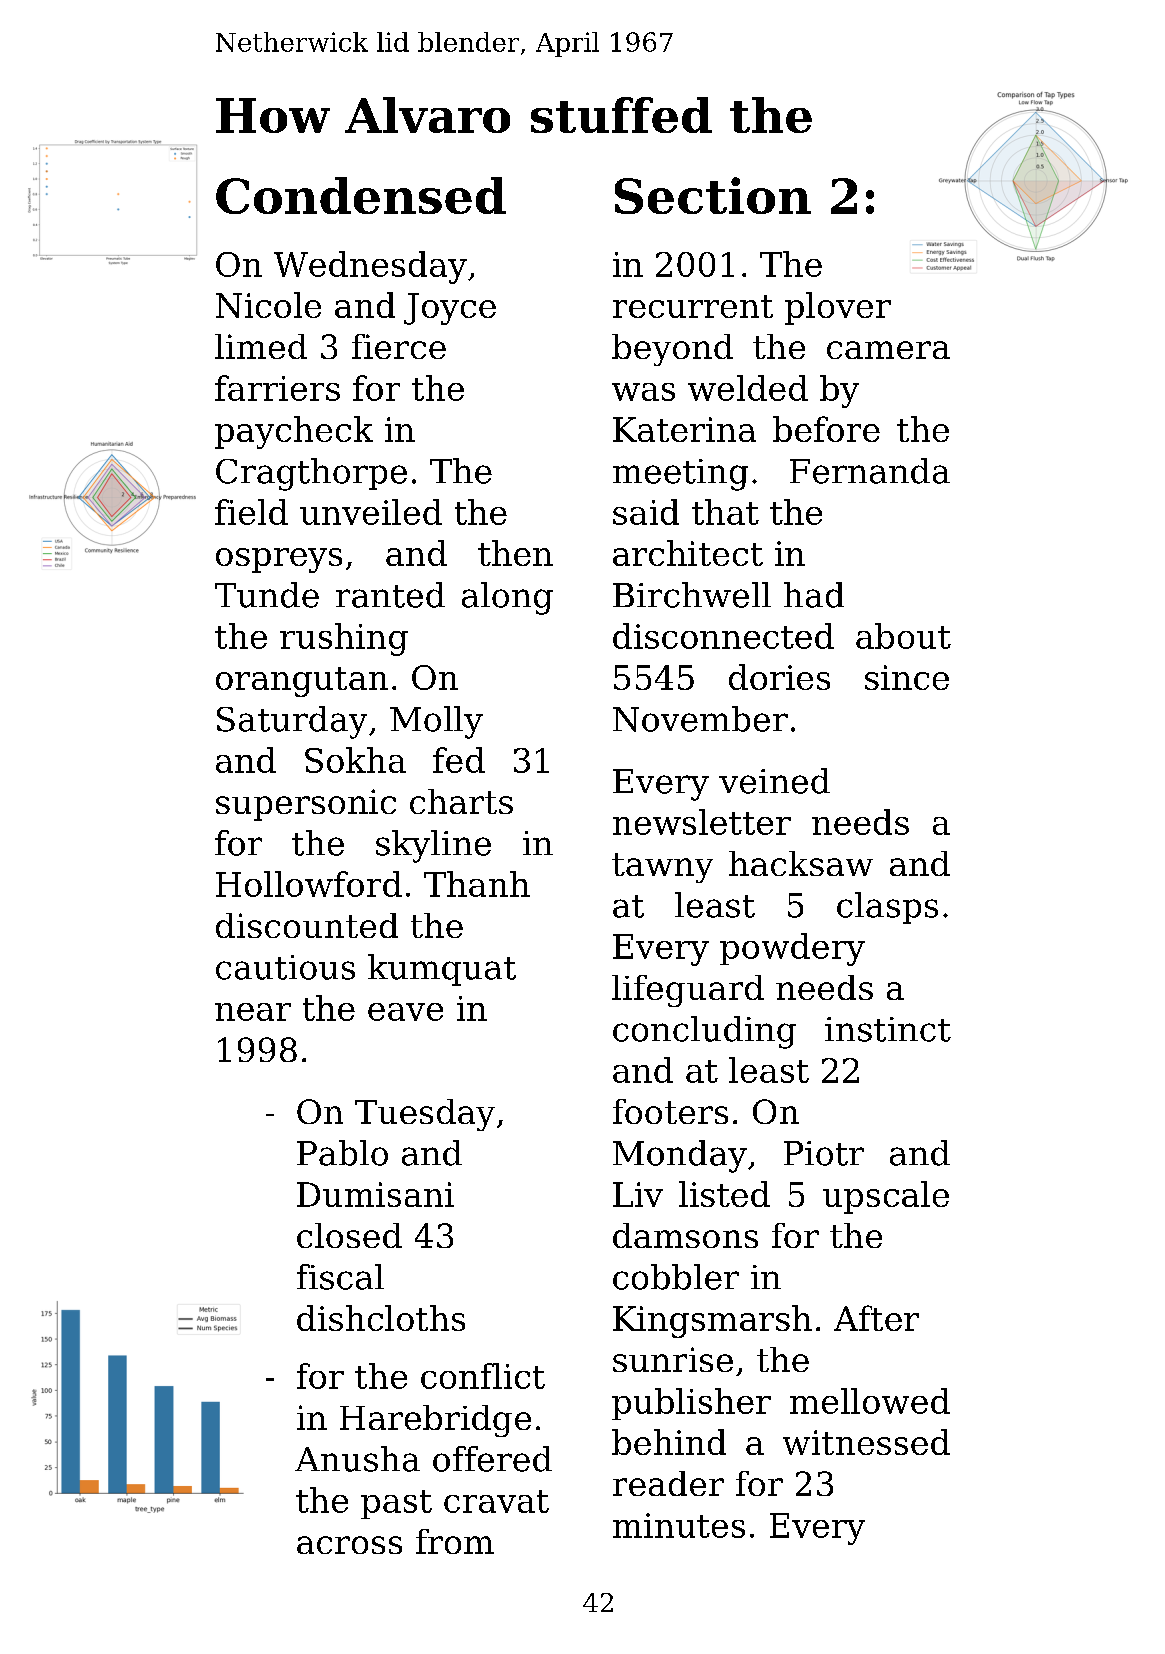 This screenshot has height=1654, width=1165. I want to click on offered, so click(492, 1459).
